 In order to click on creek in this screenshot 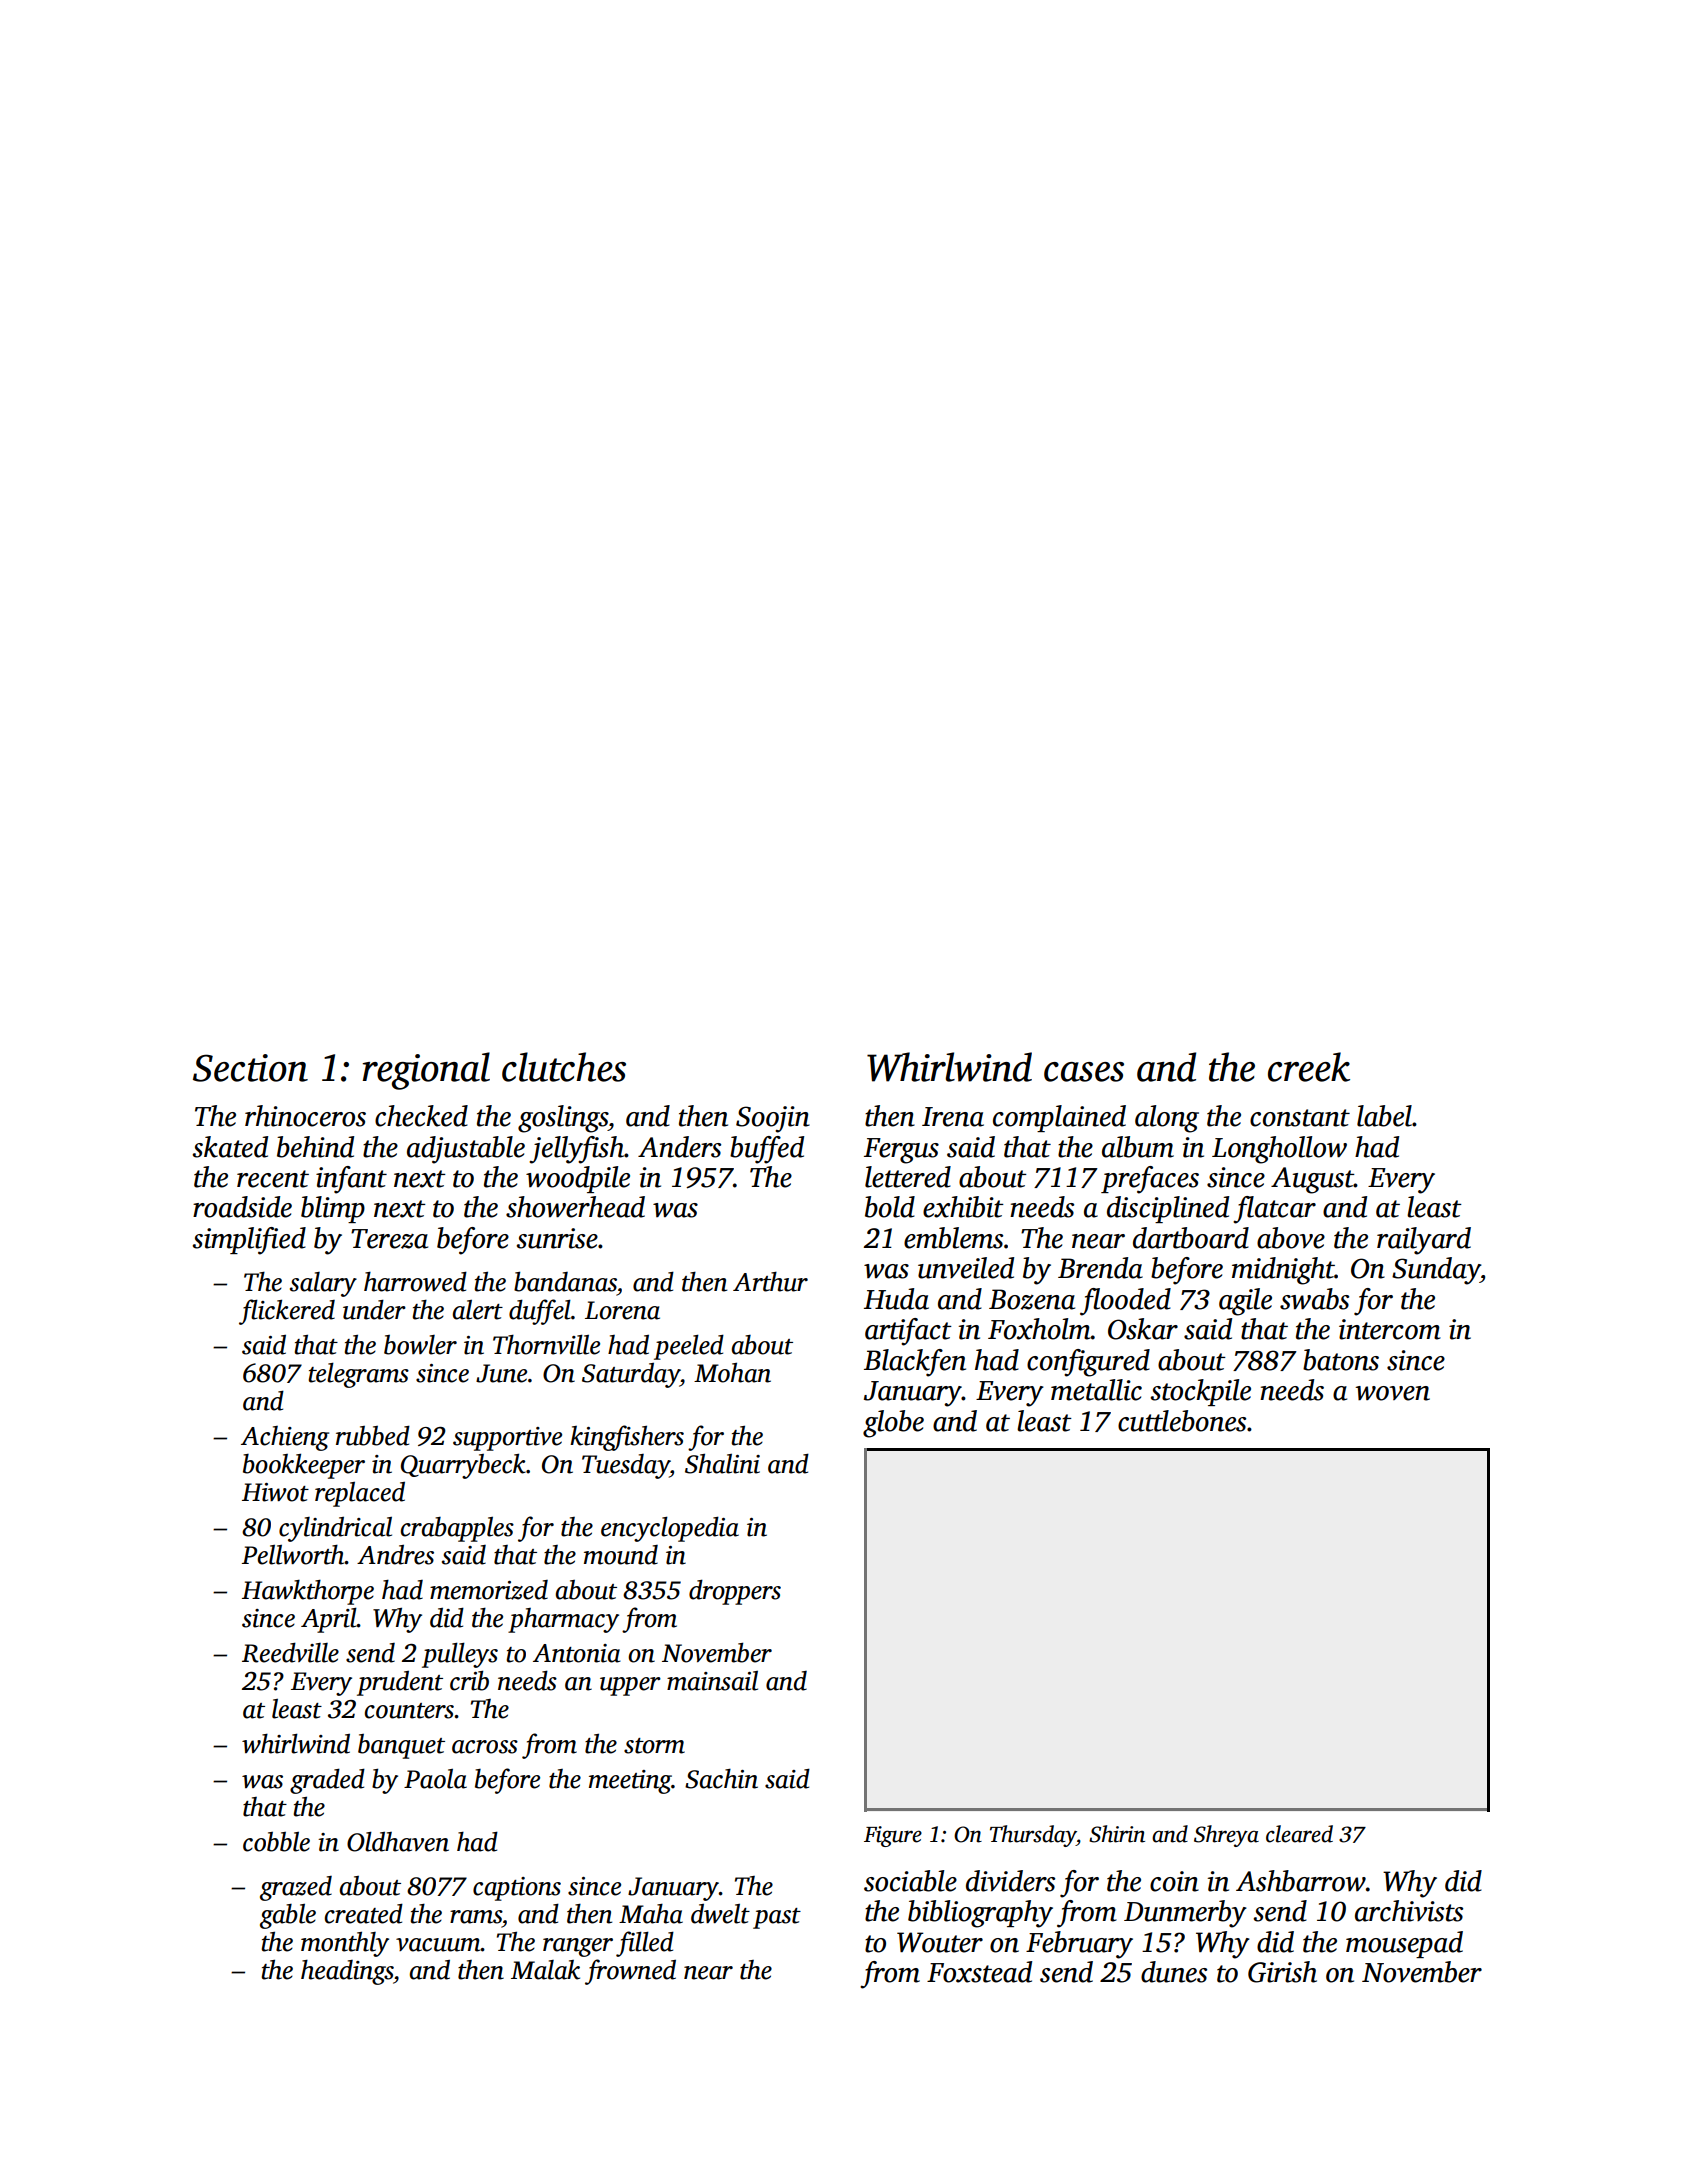, I will do `click(1309, 1067)`.
